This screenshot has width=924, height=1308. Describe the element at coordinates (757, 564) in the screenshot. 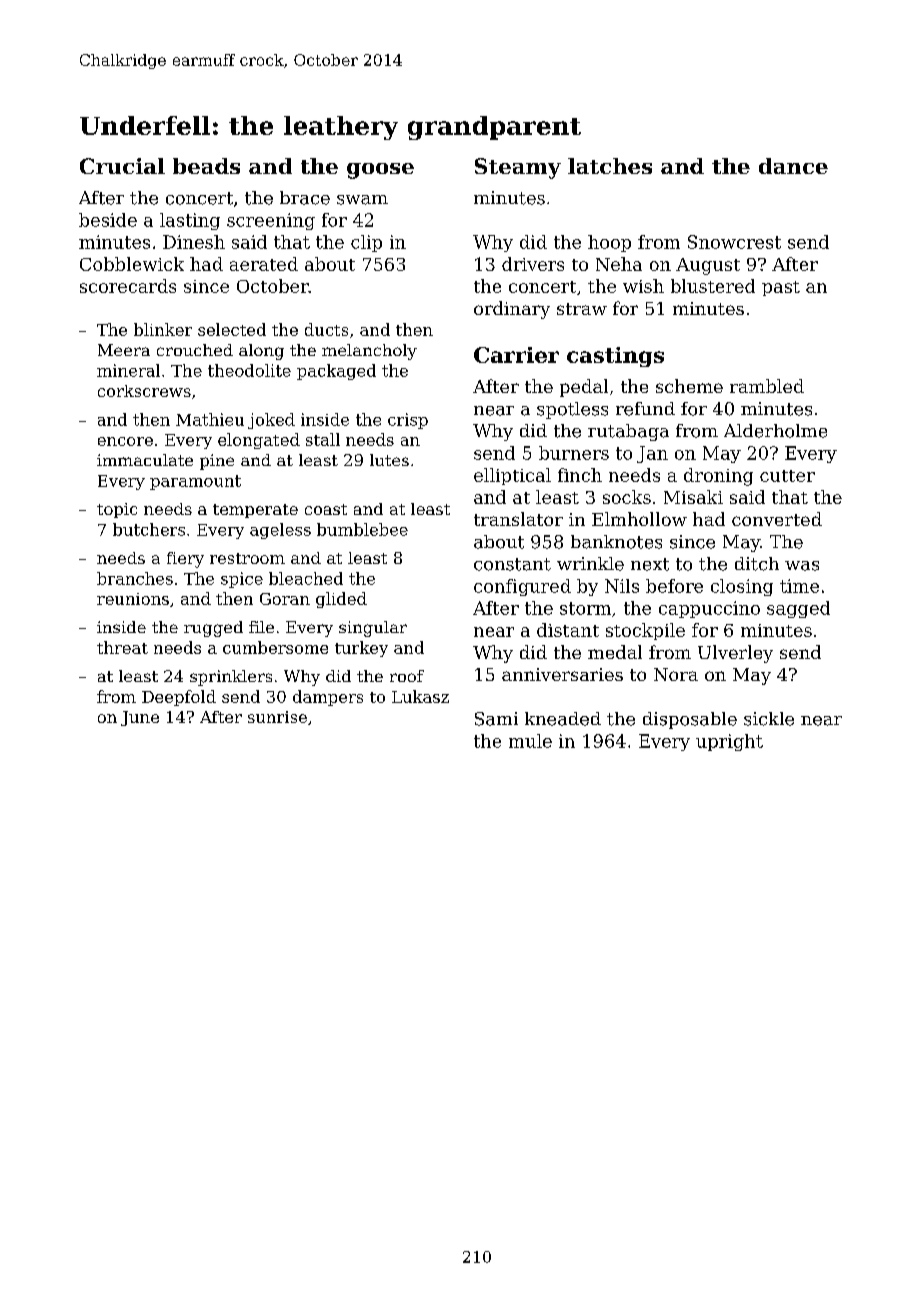

I see `ditch` at that location.
